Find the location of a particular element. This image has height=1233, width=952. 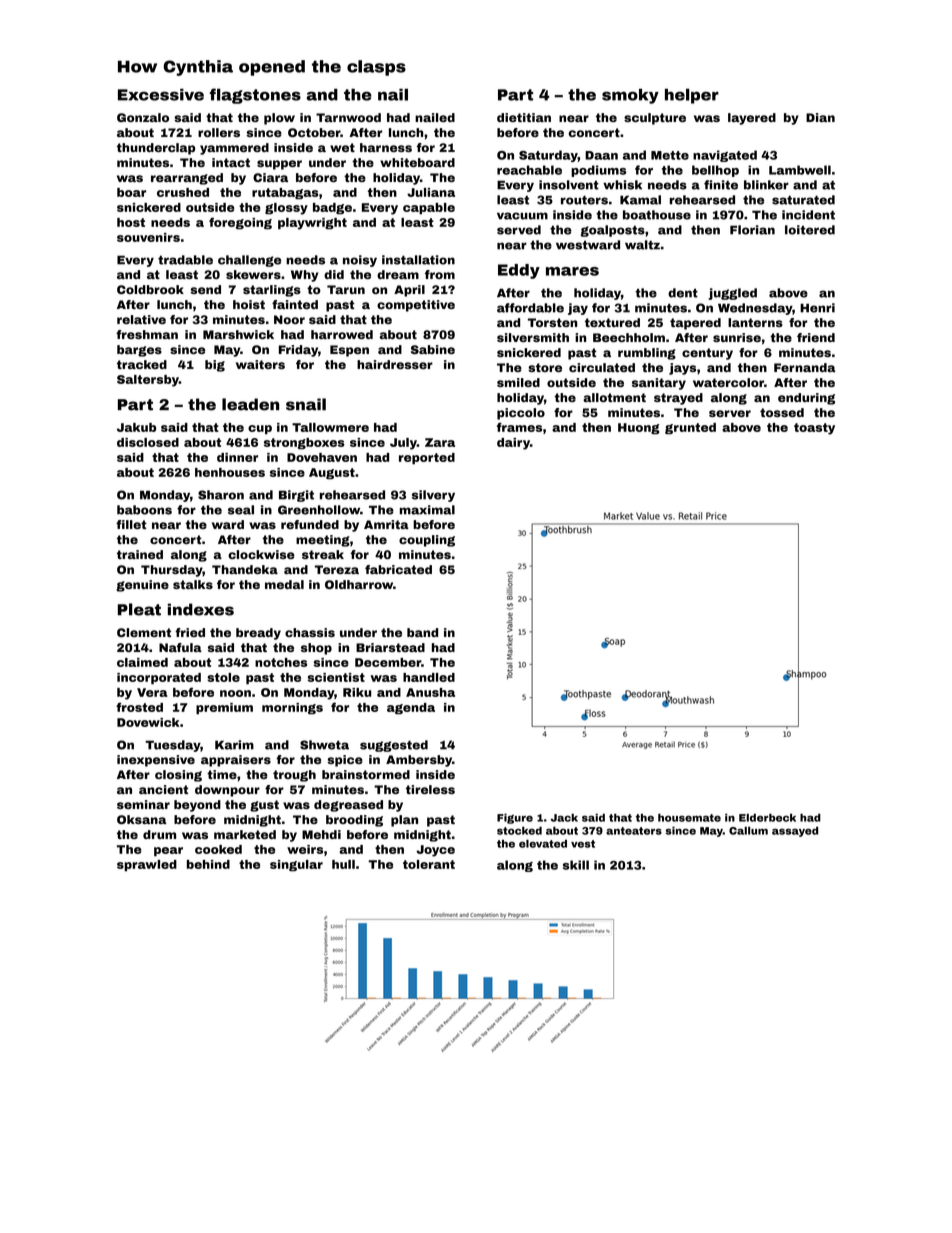

dinner is located at coordinates (237, 457).
